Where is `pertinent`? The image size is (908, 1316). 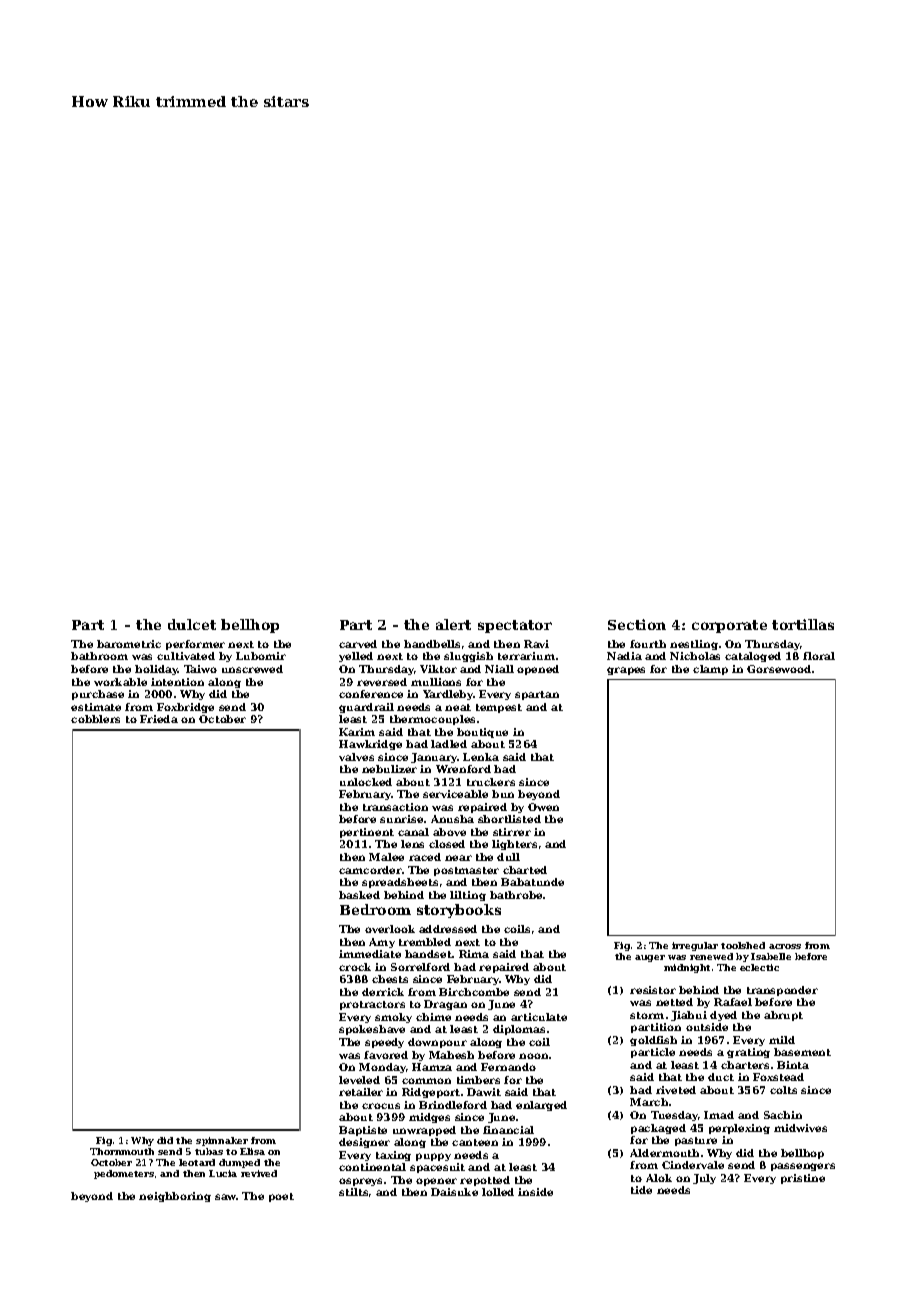
pertinent is located at coordinates (367, 833).
